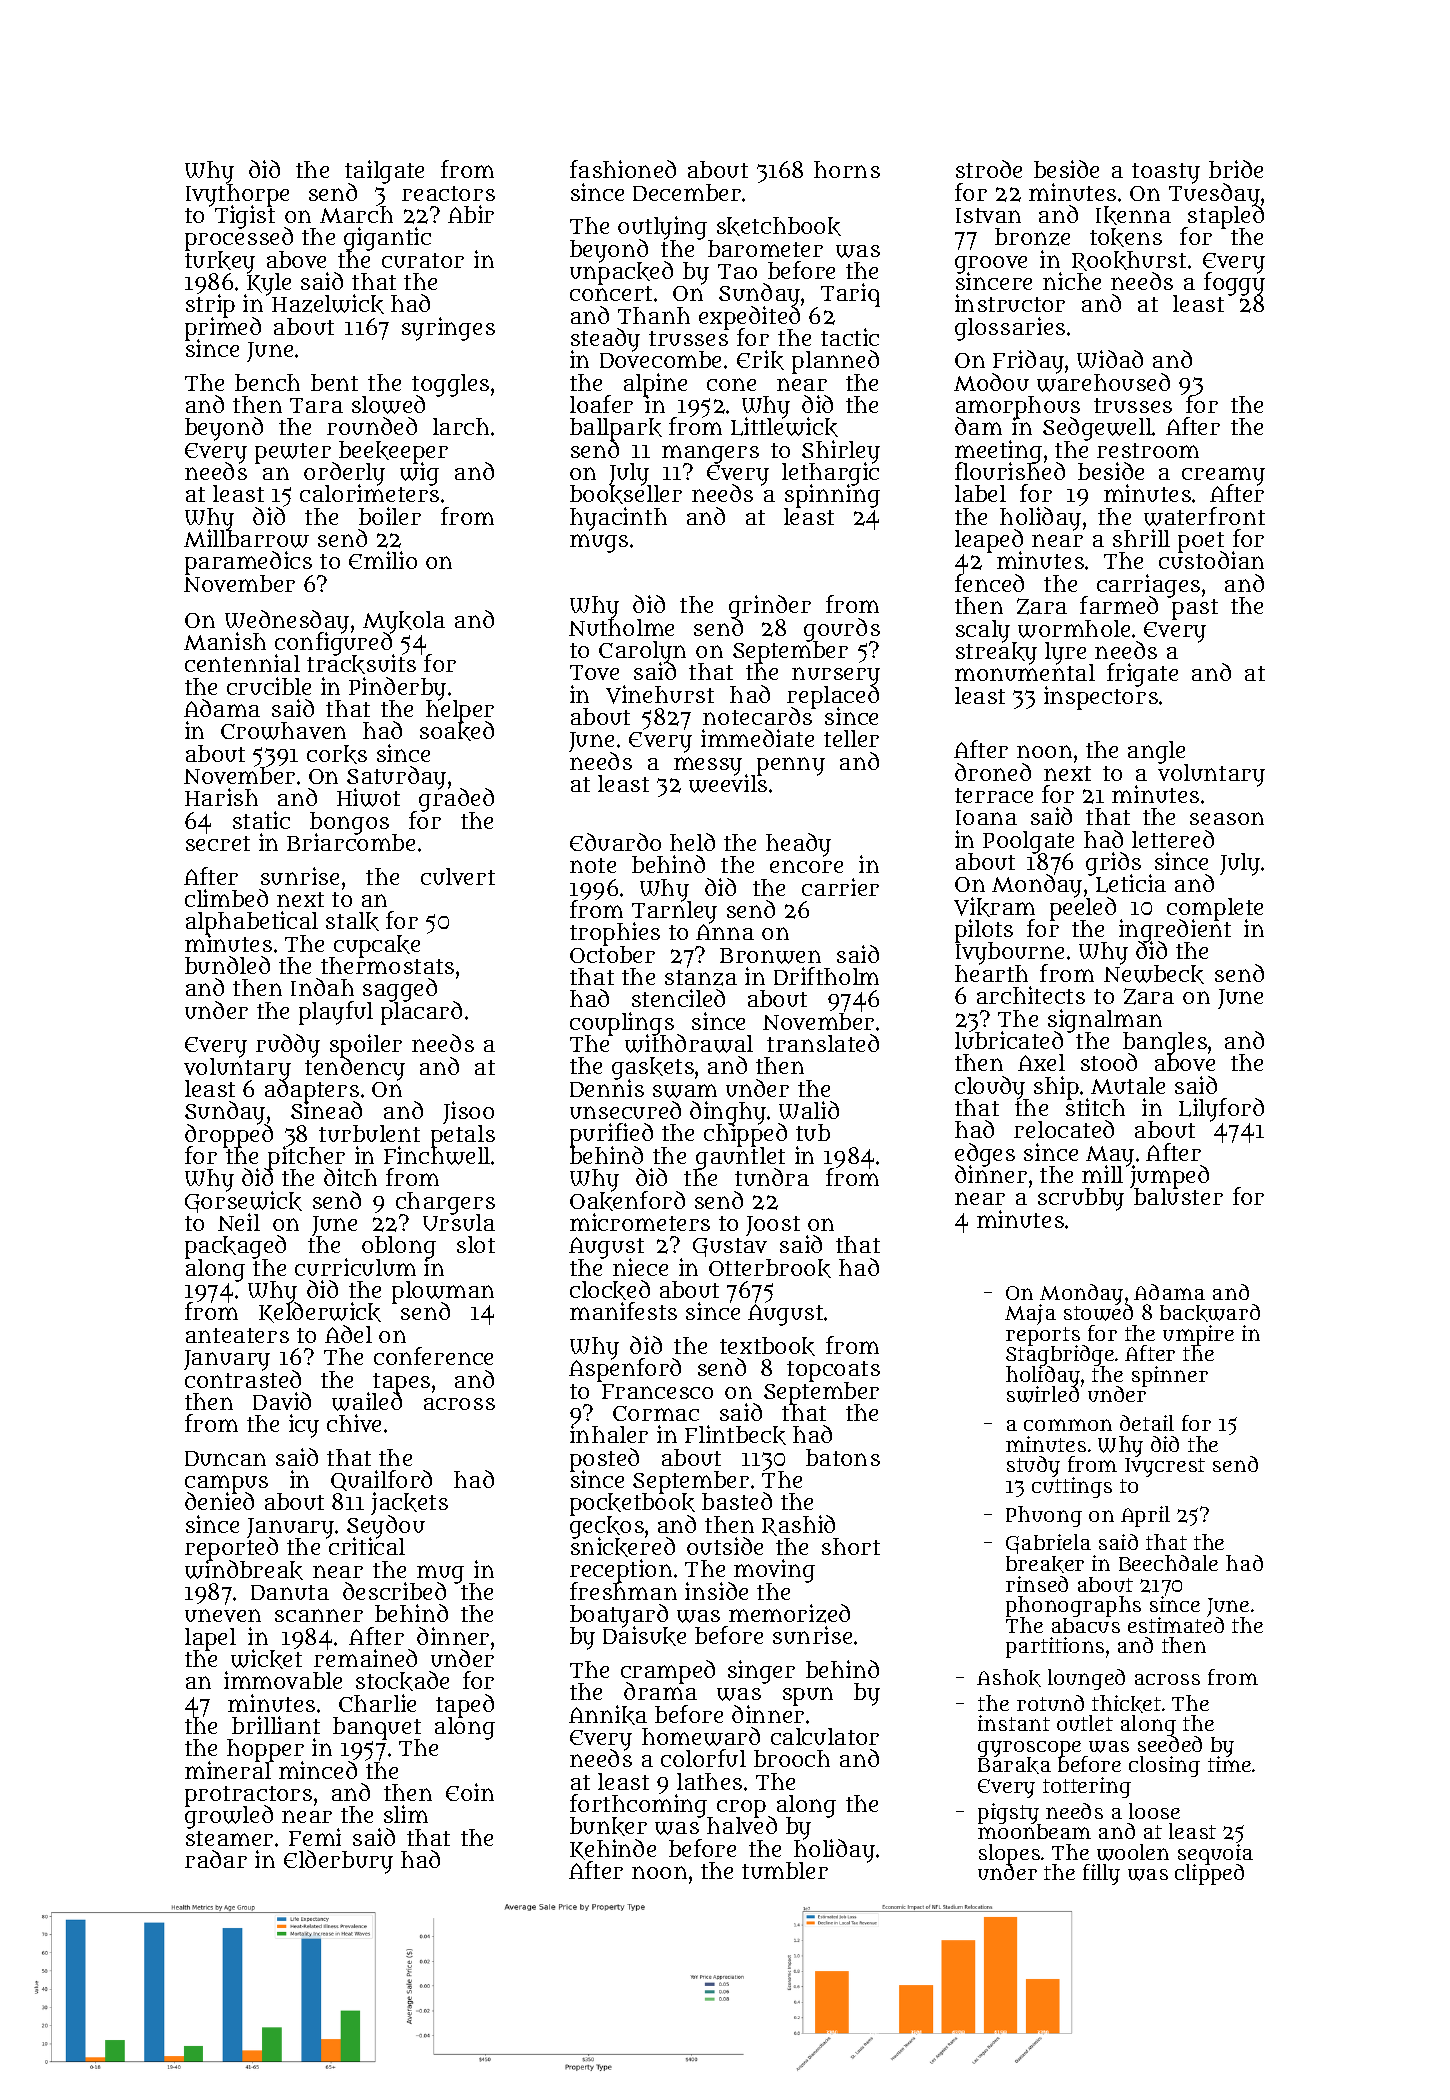 Image resolution: width=1450 pixels, height=2100 pixels. What do you see at coordinates (1234, 284) in the page?
I see `foggy` at bounding box center [1234, 284].
